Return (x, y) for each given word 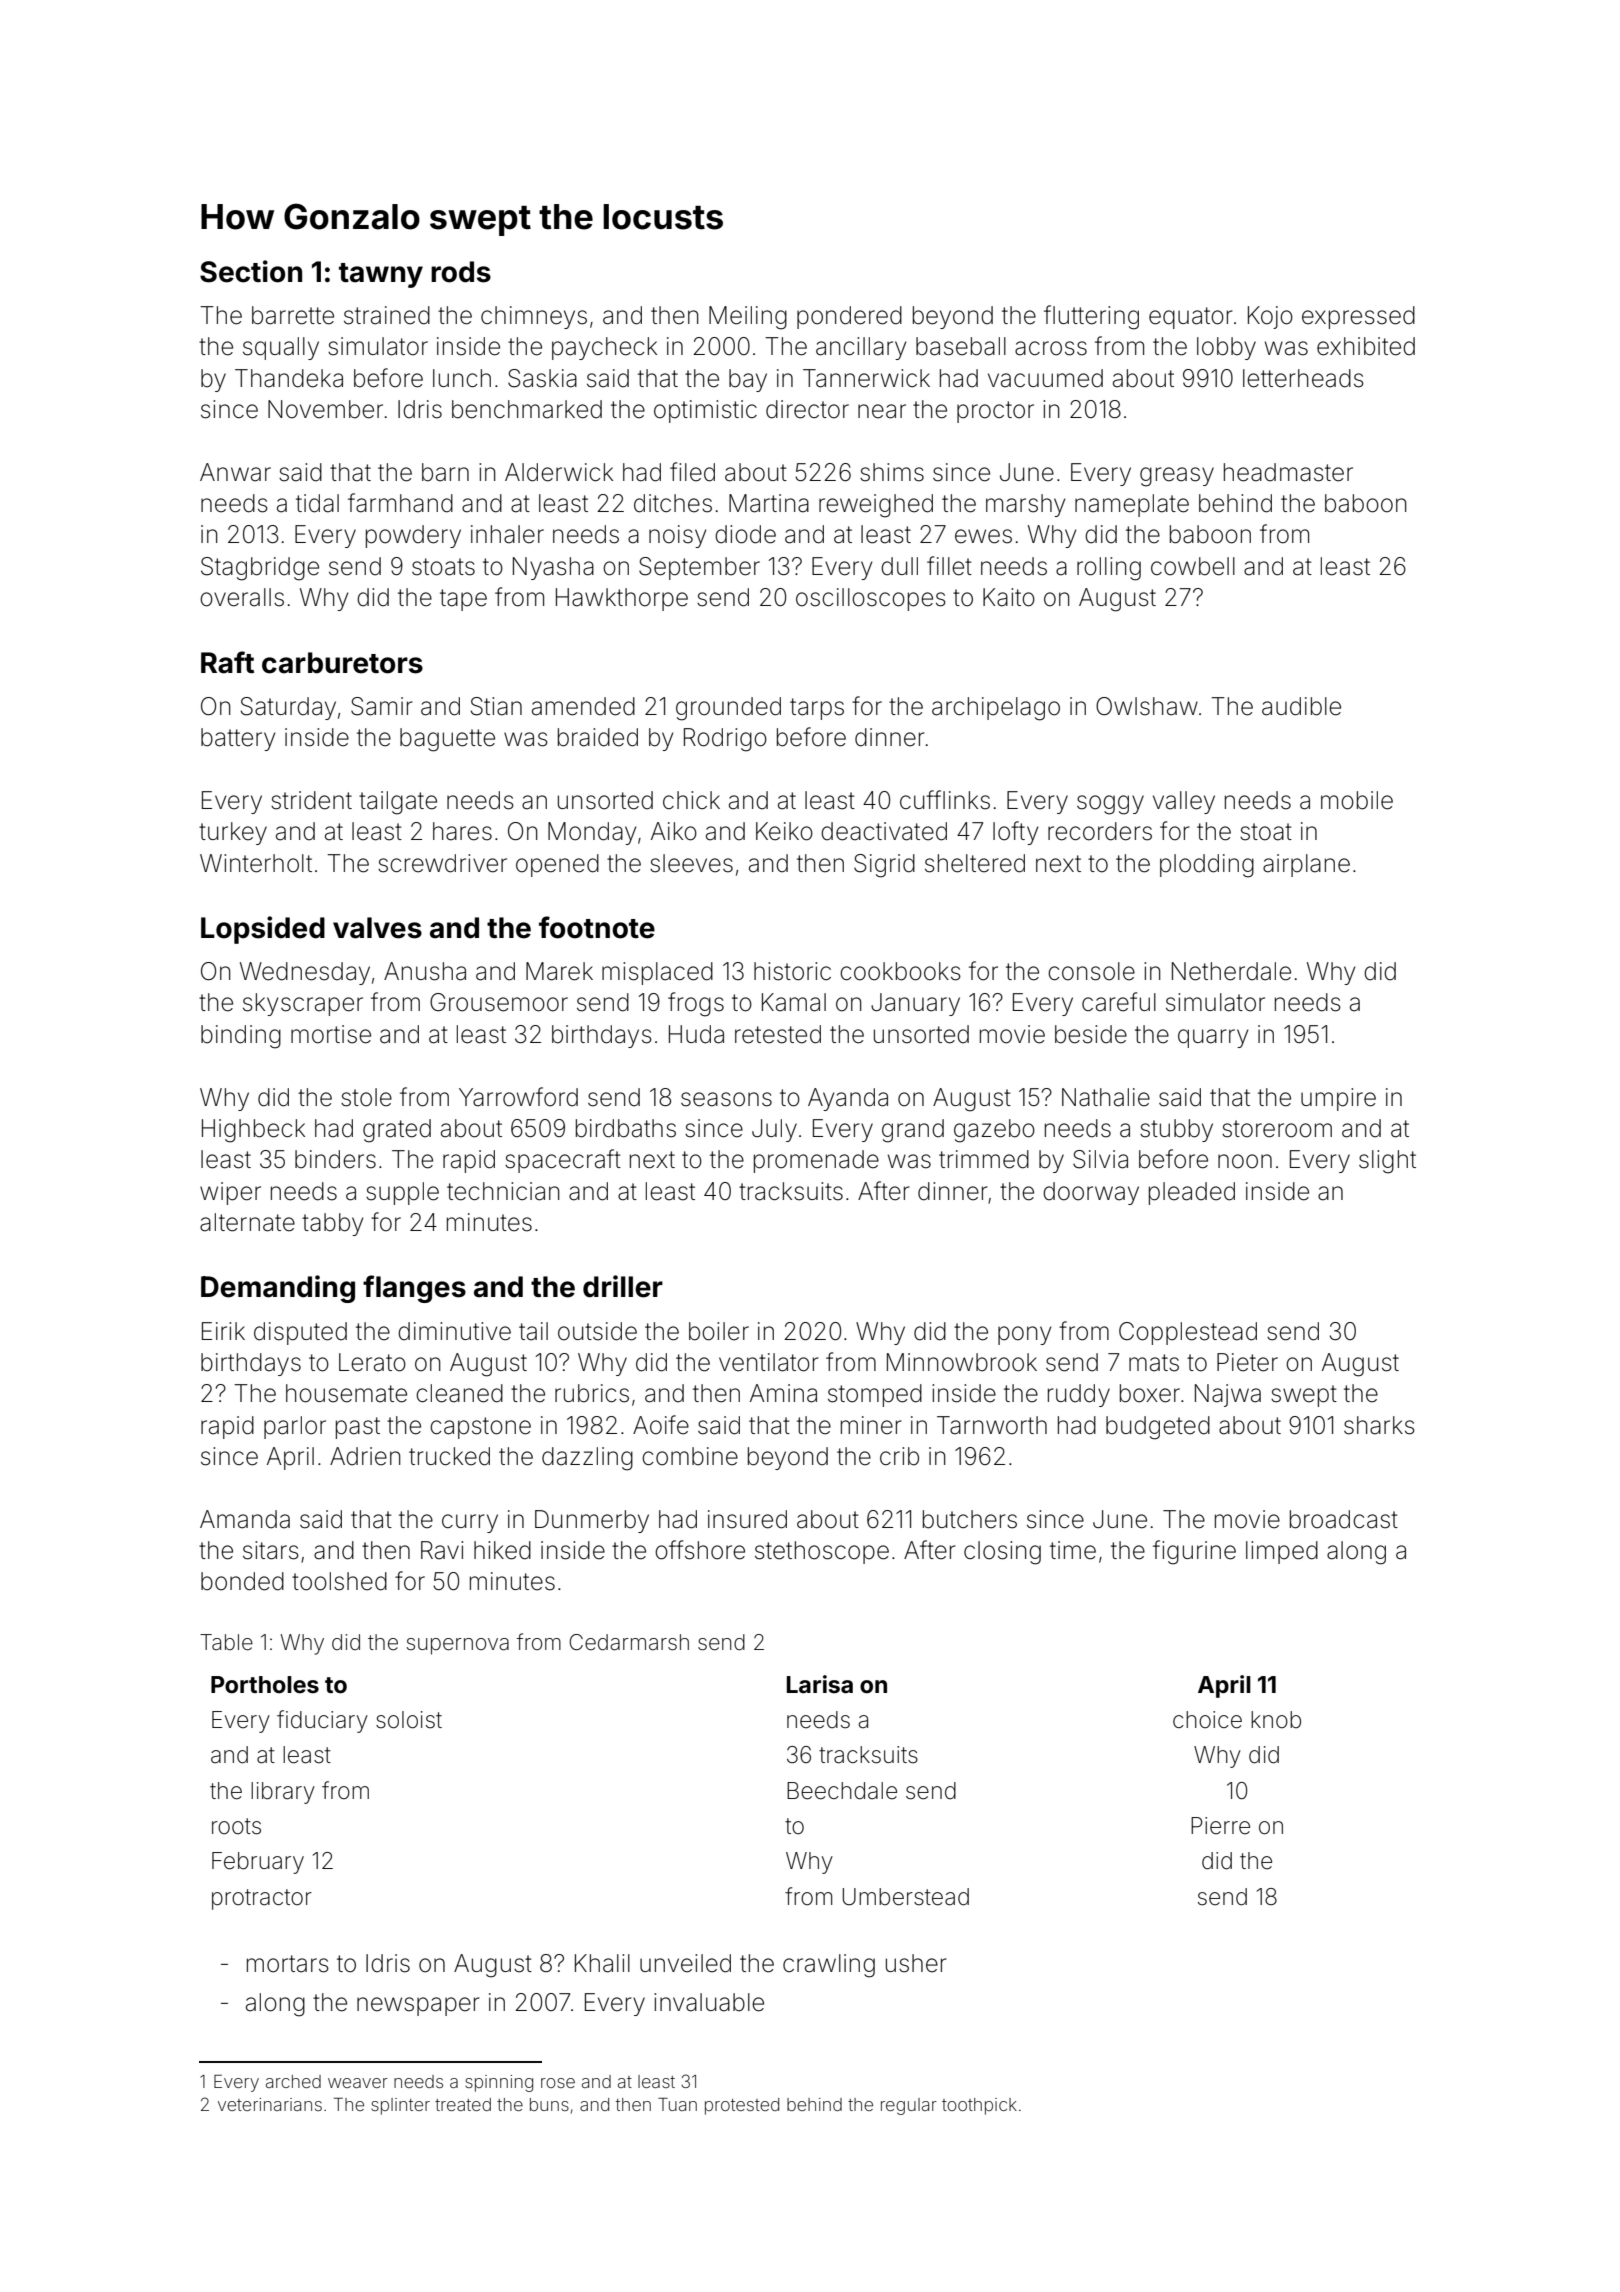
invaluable (709, 2002)
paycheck (604, 348)
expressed (1358, 317)
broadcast (1344, 1519)
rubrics (592, 1393)
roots (236, 1826)
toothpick (979, 2106)
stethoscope (822, 1552)
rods (461, 272)
